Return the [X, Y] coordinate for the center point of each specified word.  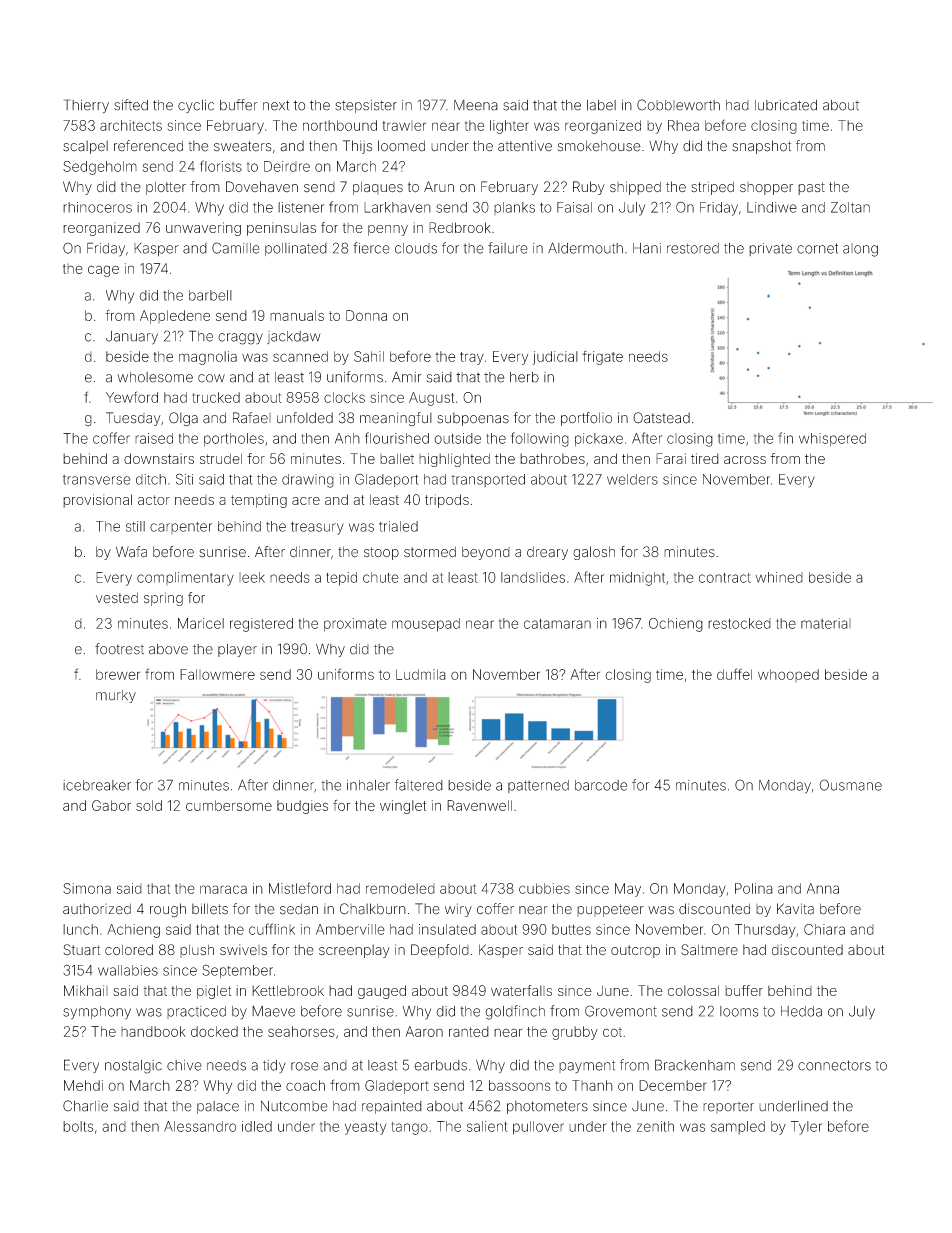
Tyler [806, 1128]
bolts [78, 1126]
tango [410, 1128]
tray [472, 358]
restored [693, 248]
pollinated [296, 249]
